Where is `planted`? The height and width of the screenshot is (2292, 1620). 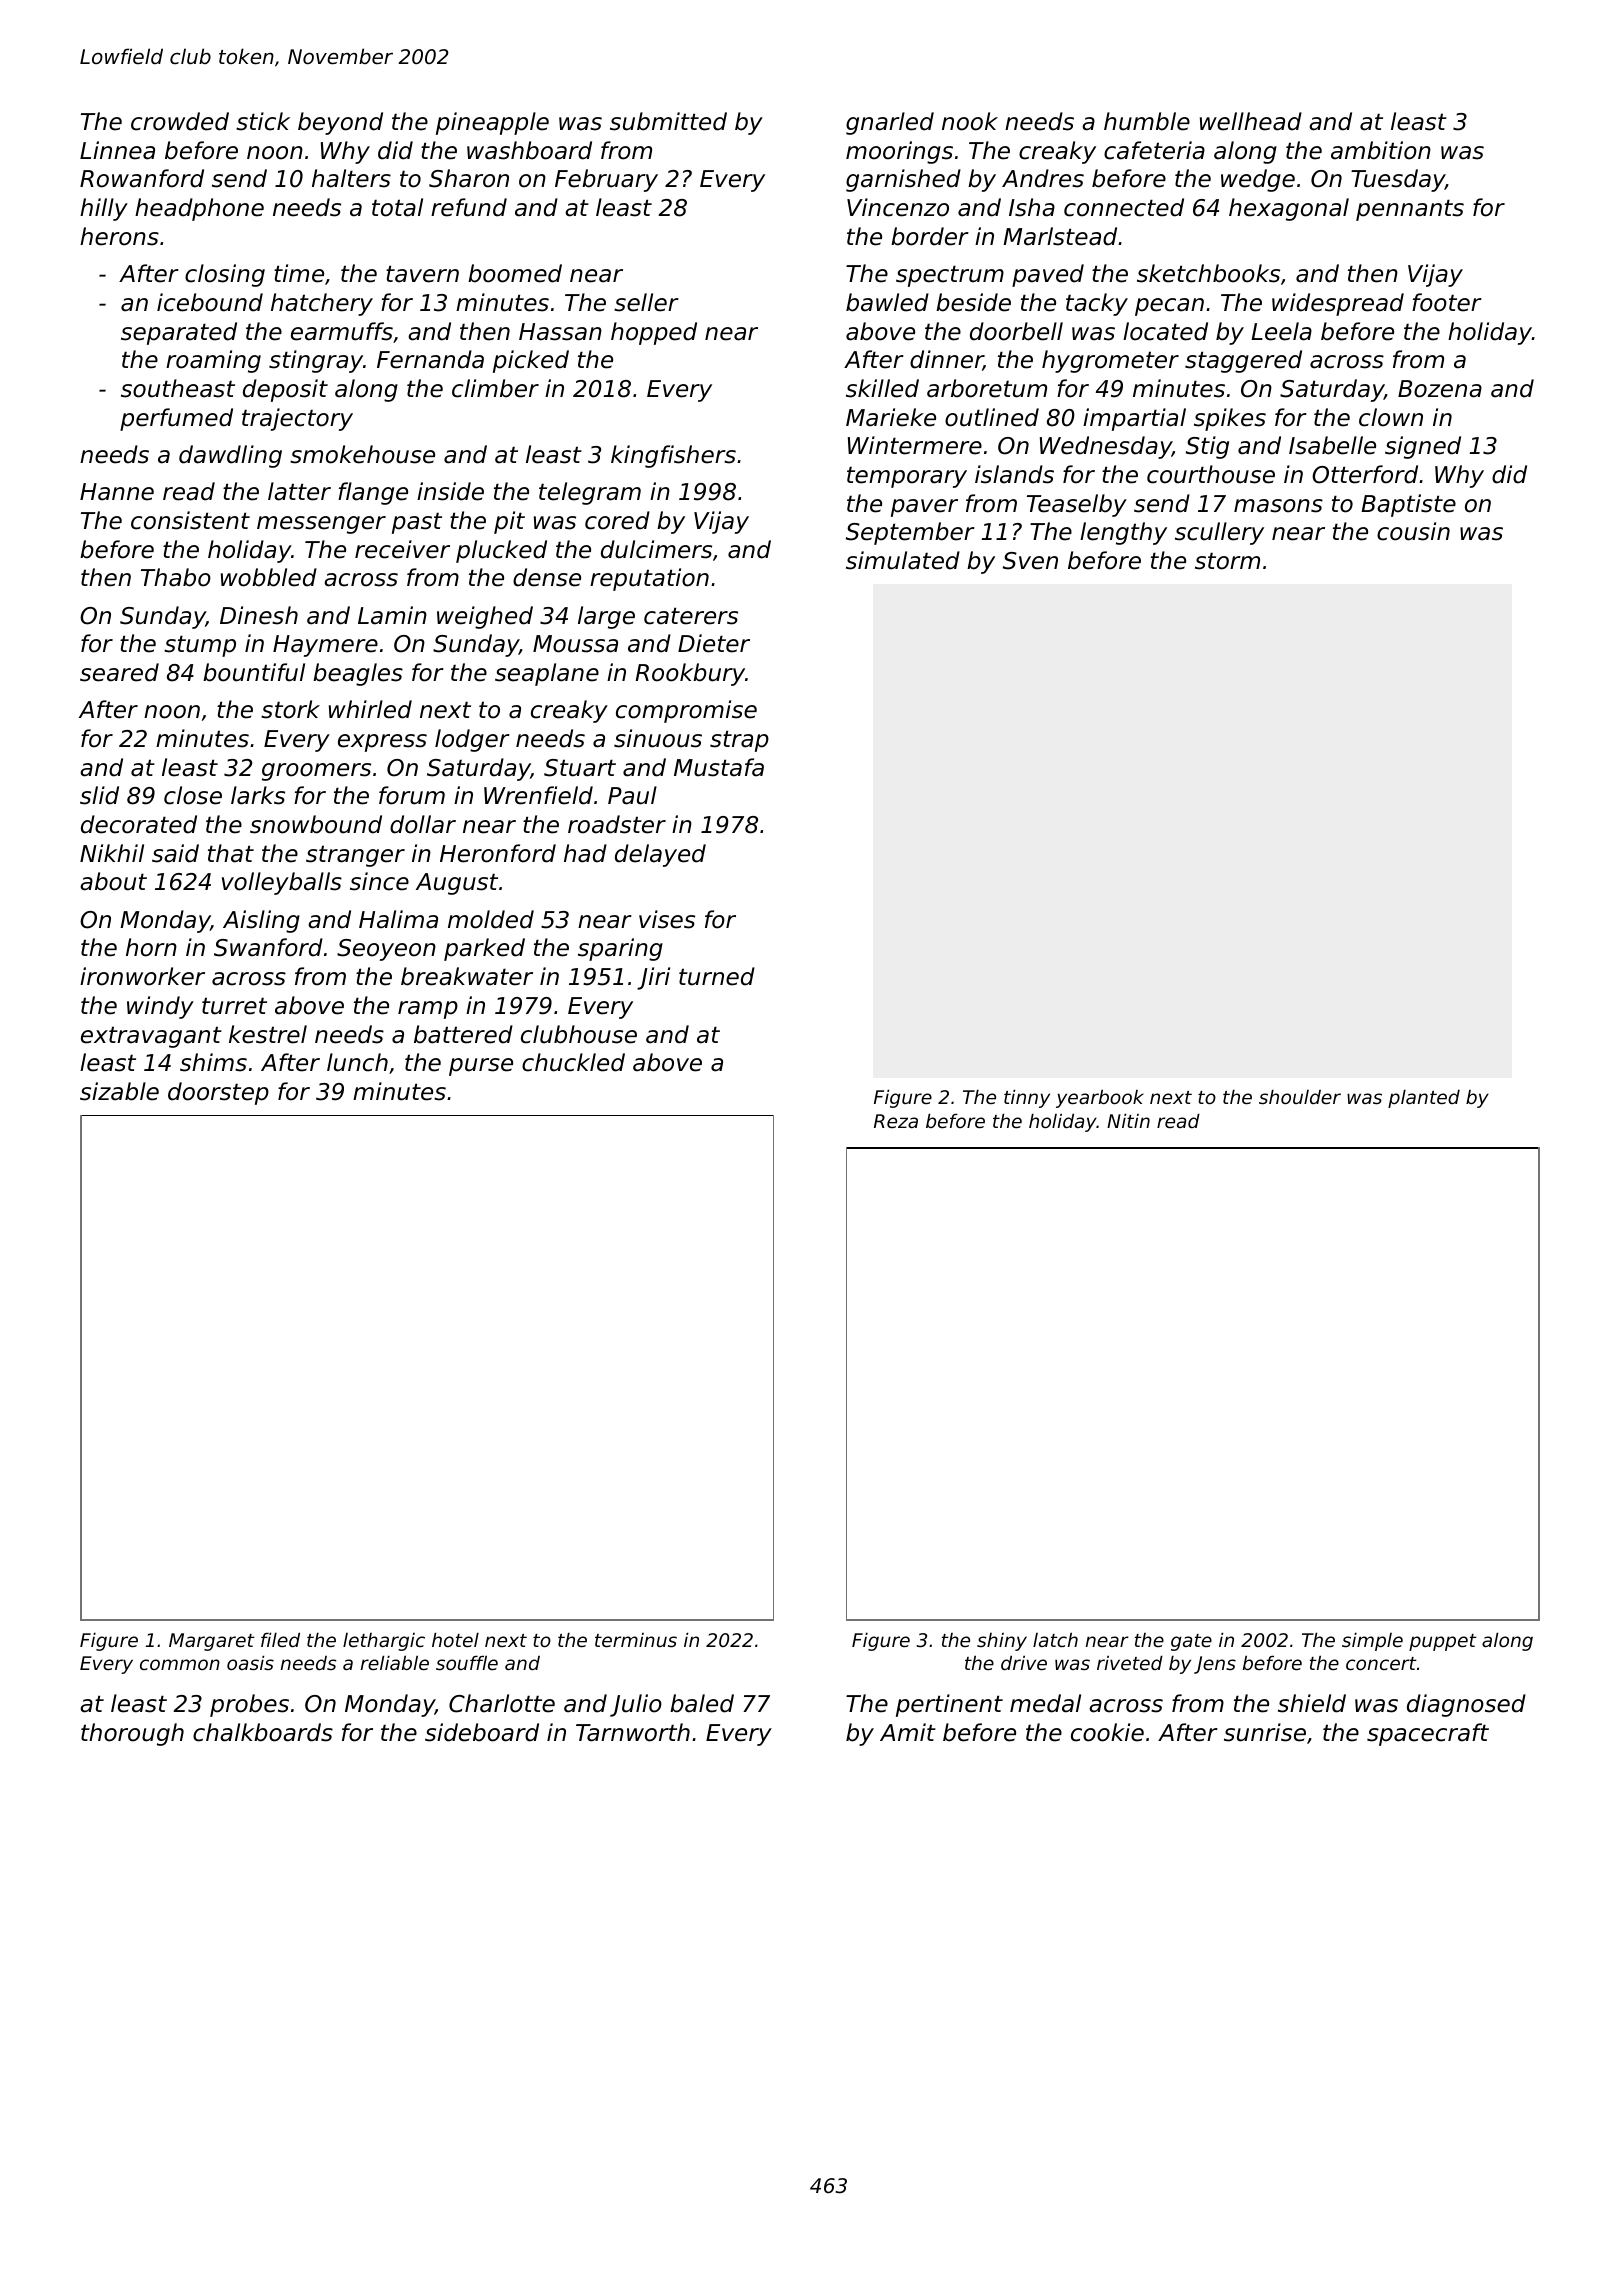
planted is located at coordinates (1424, 1098).
